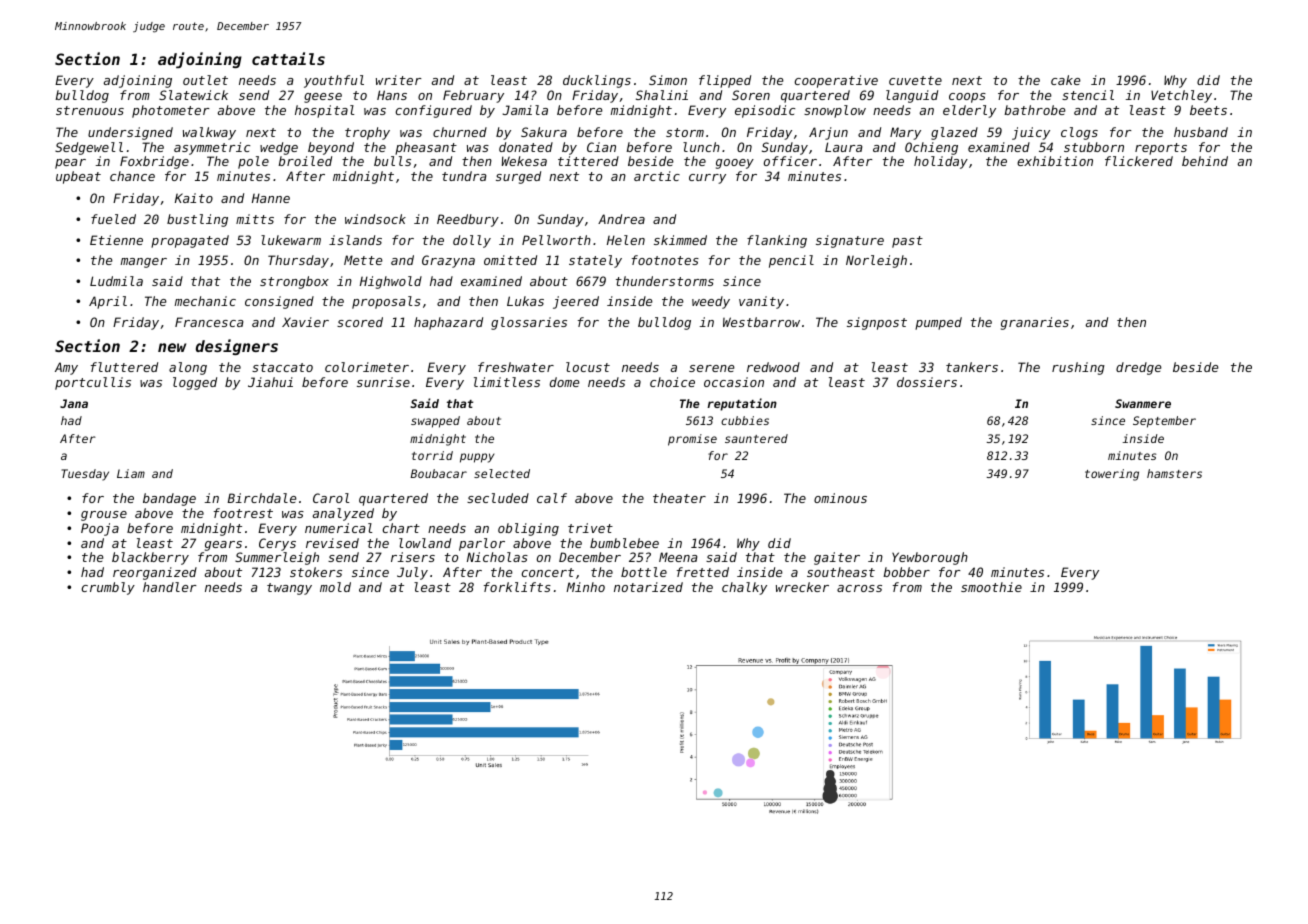 This screenshot has height=924, width=1308. I want to click on calf, so click(552, 498).
